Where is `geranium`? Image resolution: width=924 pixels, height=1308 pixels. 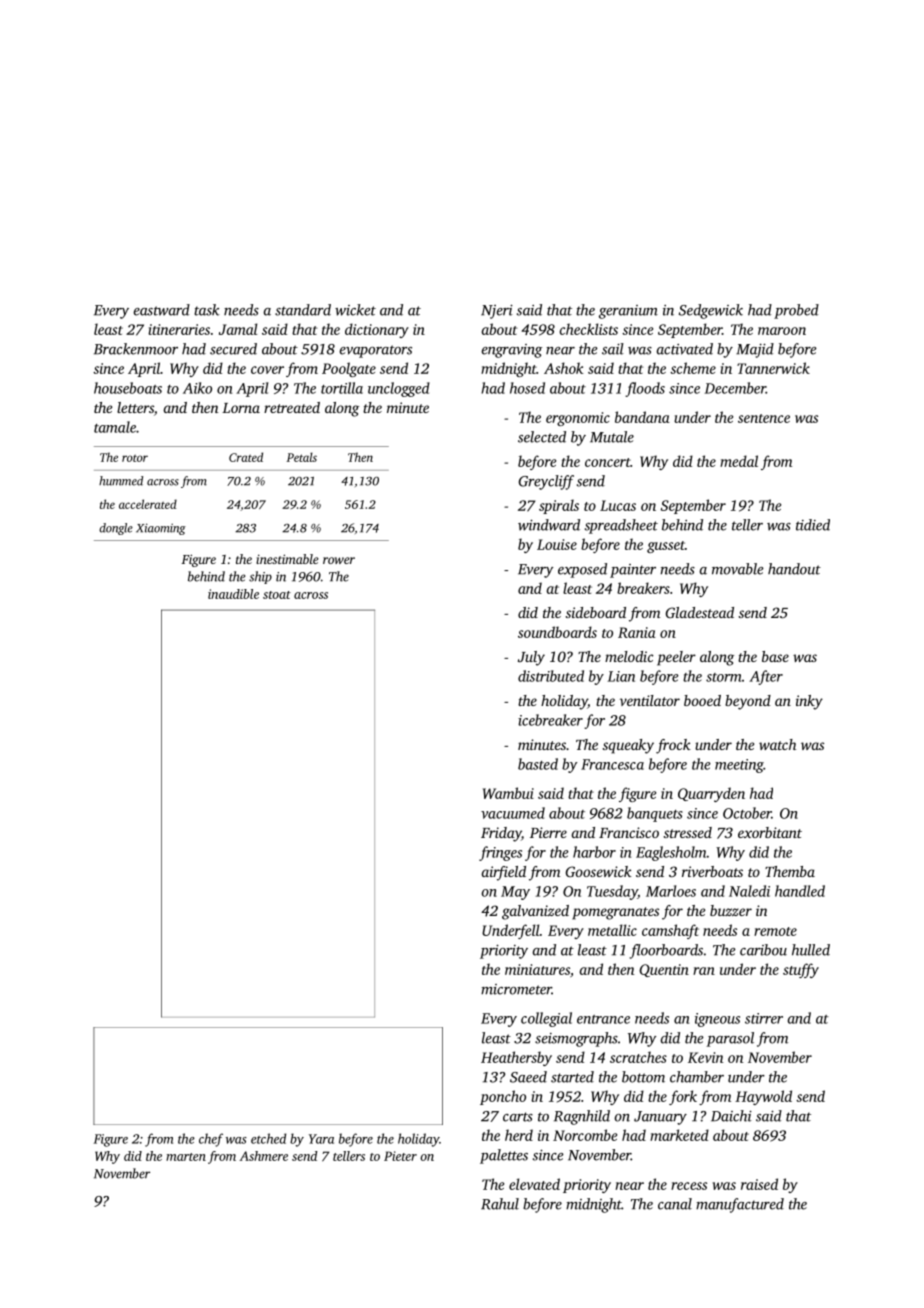
geranium is located at coordinates (628, 312).
